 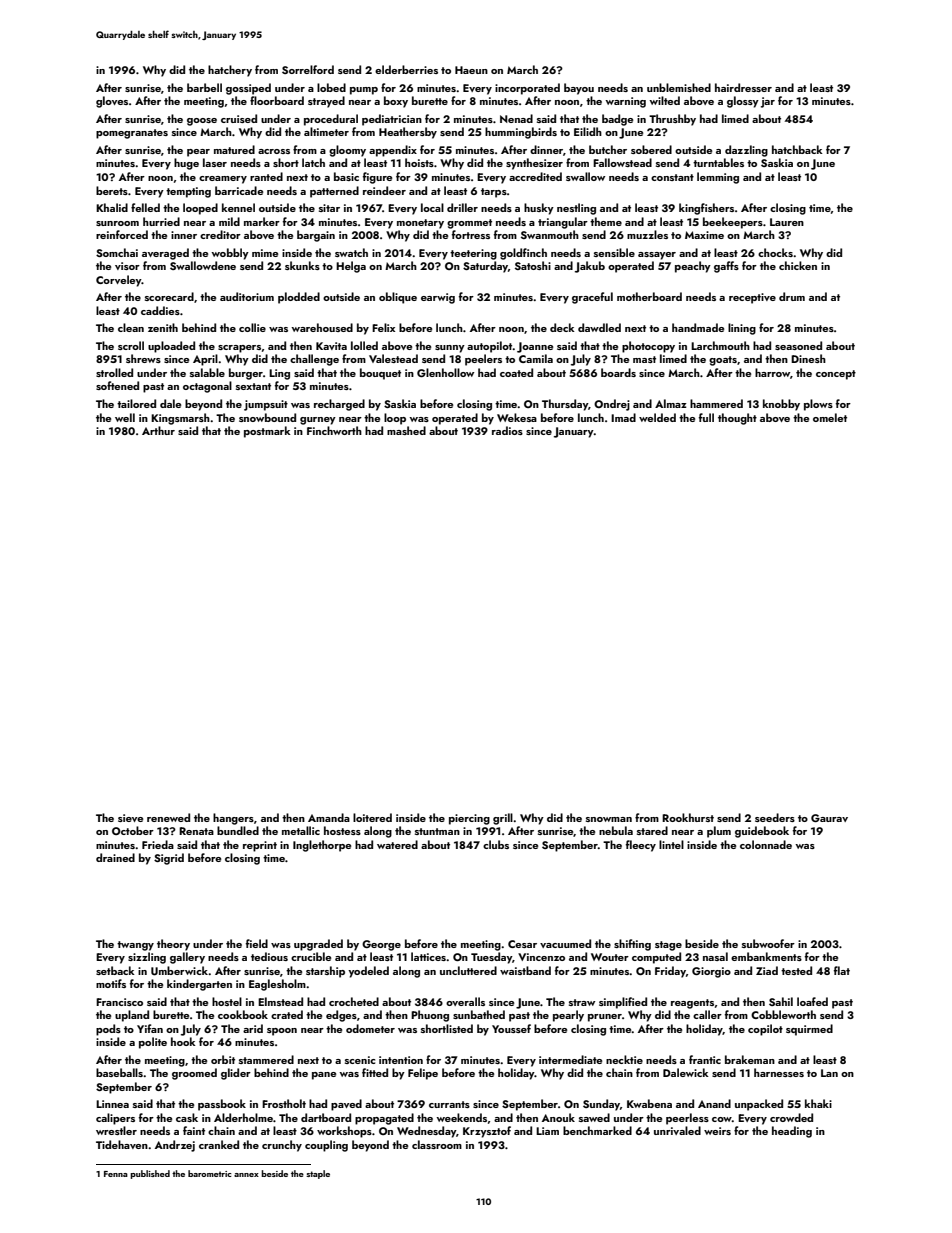 What do you see at coordinates (507, 430) in the page?
I see `radios` at bounding box center [507, 430].
